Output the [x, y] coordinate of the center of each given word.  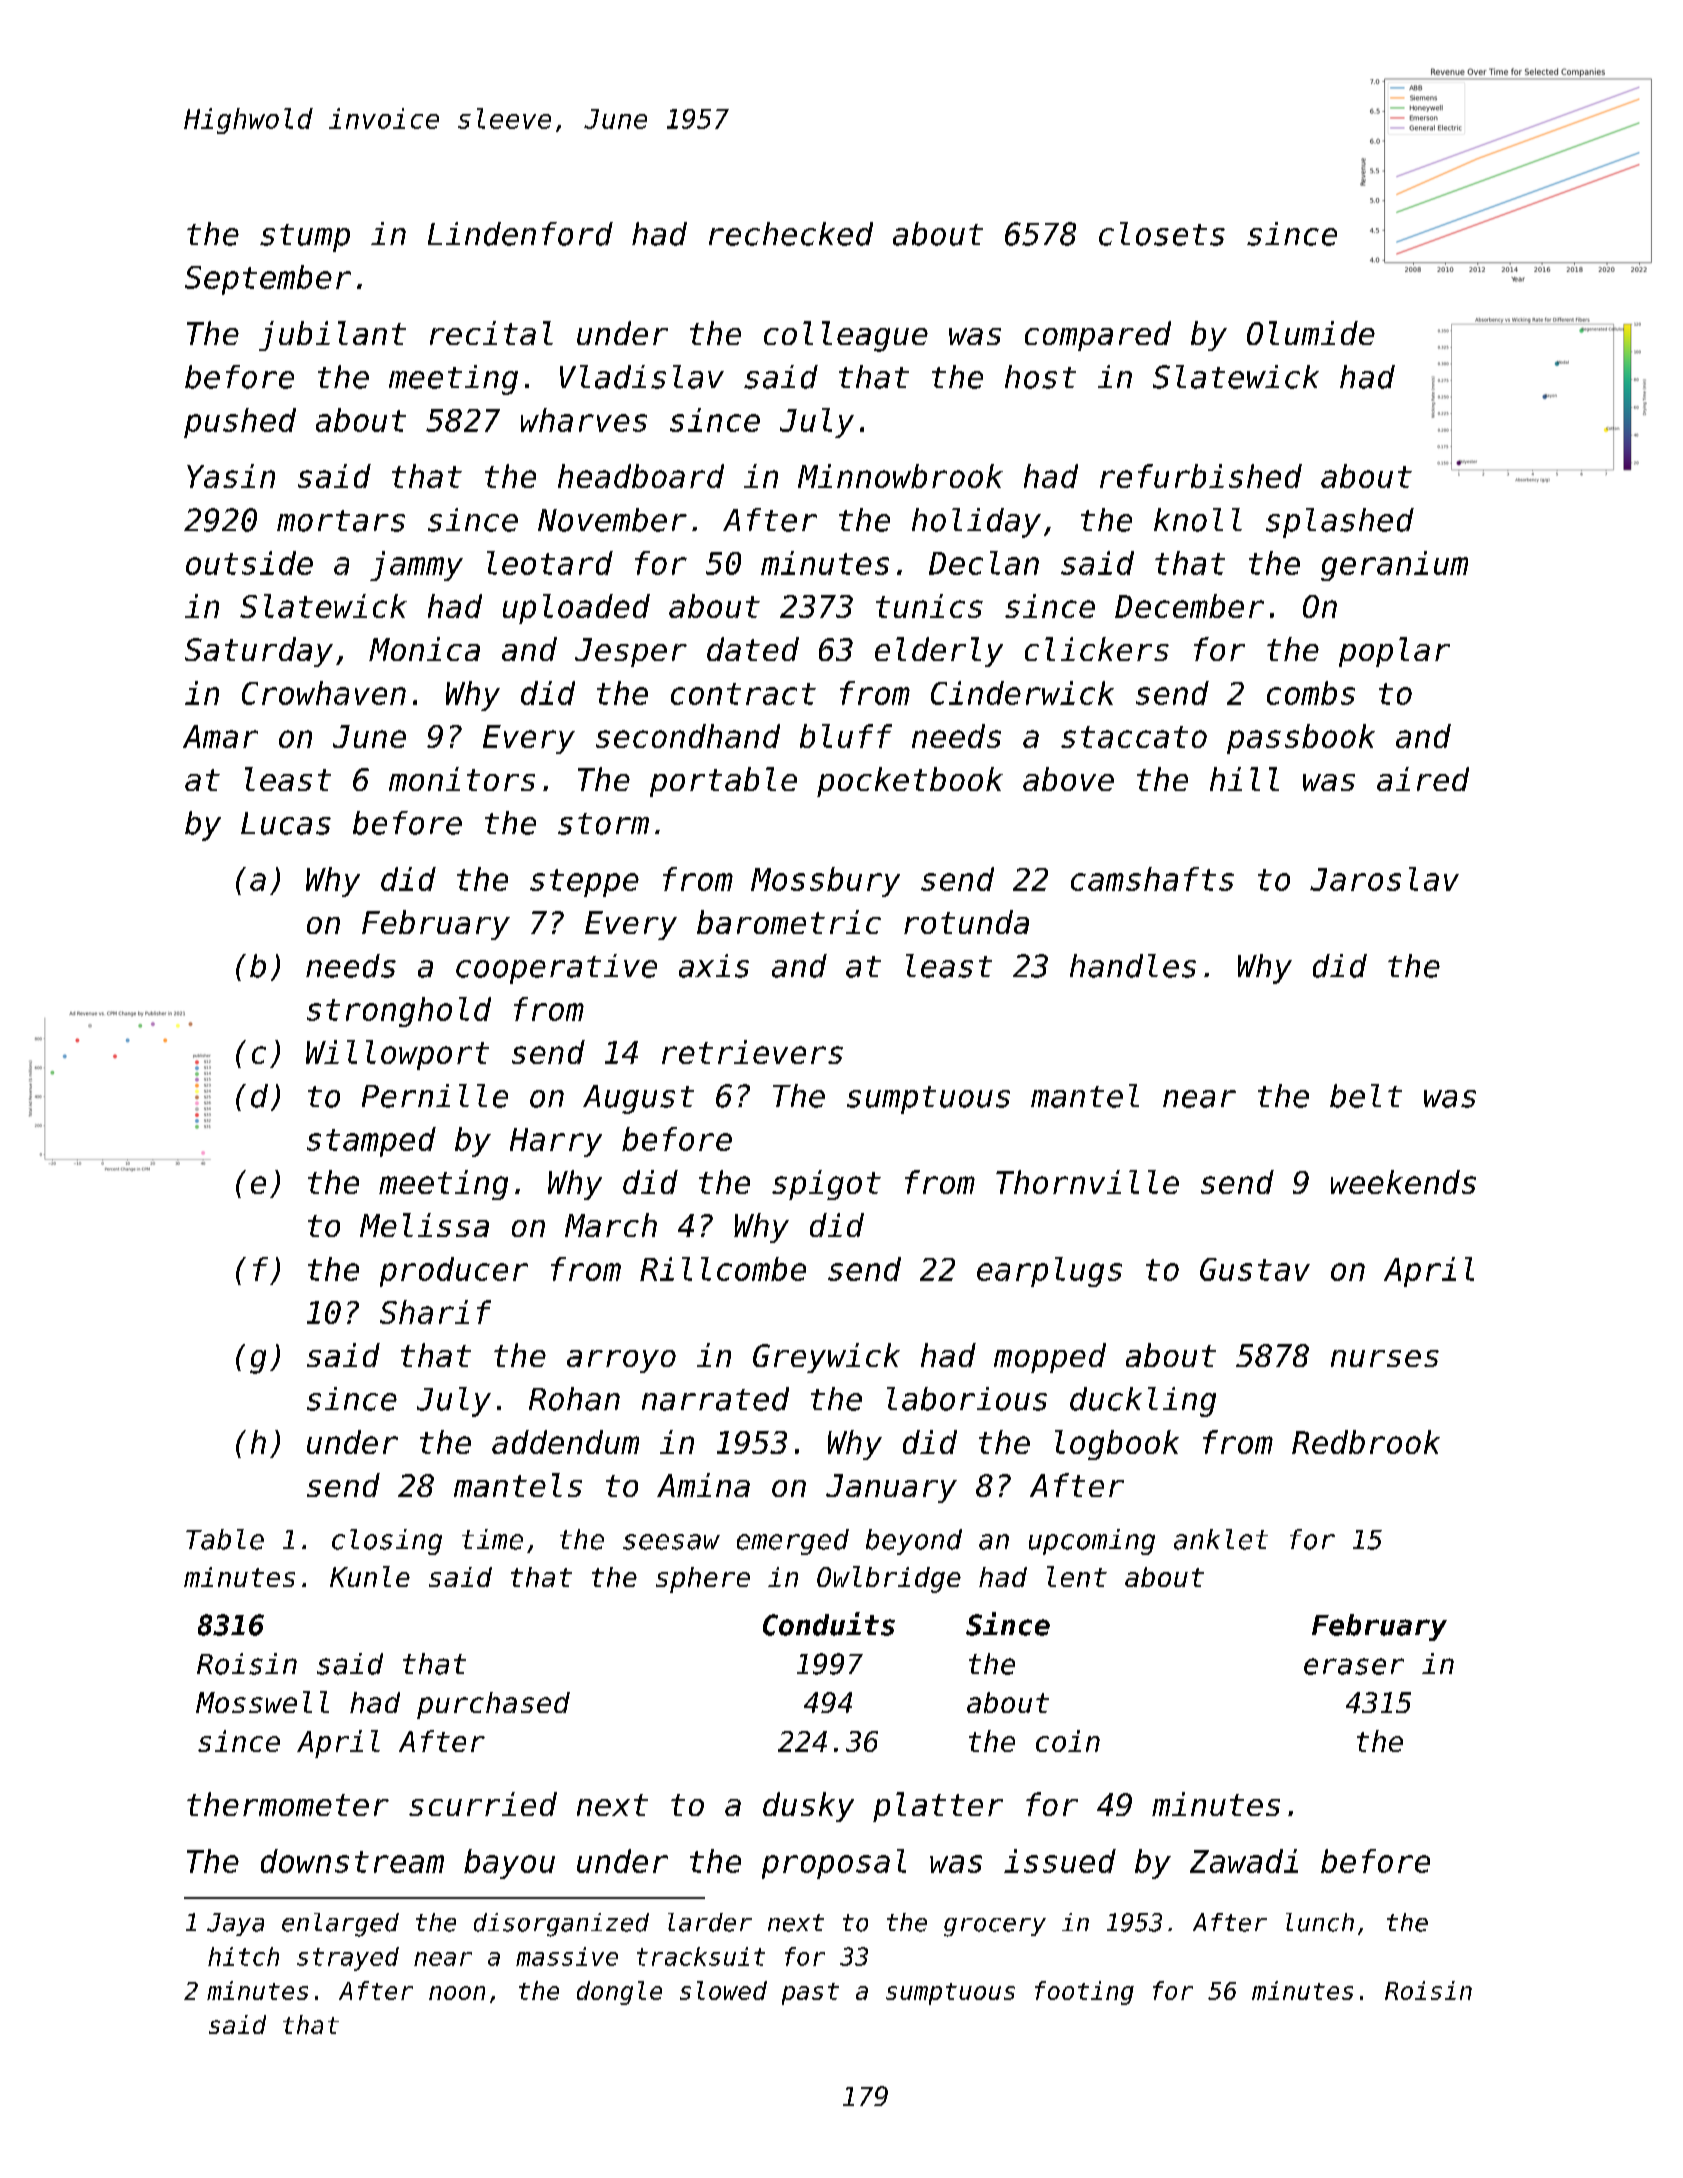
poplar [1394, 652]
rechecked [791, 234]
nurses [1385, 1358]
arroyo [621, 1361]
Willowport [397, 1055]
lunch [1320, 1922]
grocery [995, 1927]
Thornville [1087, 1182]
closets [1162, 234]
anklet [1221, 1539]
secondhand [688, 736]
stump [305, 238]
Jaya [235, 1924]
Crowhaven [324, 693]
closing [387, 1542]
